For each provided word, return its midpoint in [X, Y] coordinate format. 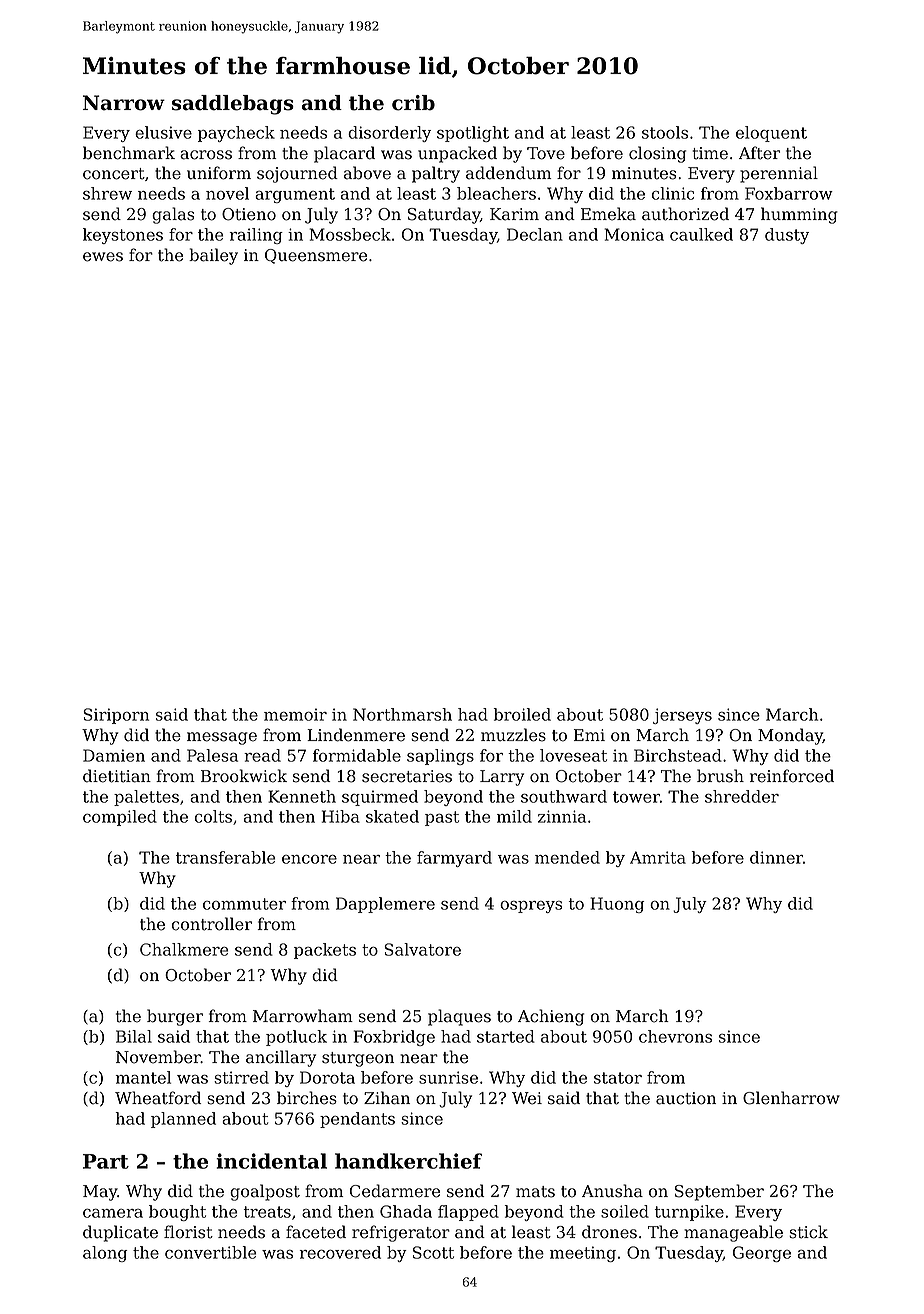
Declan [535, 234]
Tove [546, 153]
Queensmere [316, 256]
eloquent [771, 134]
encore [309, 859]
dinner [776, 857]
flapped [468, 1213]
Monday [790, 736]
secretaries [407, 776]
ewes [103, 257]
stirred [241, 1077]
